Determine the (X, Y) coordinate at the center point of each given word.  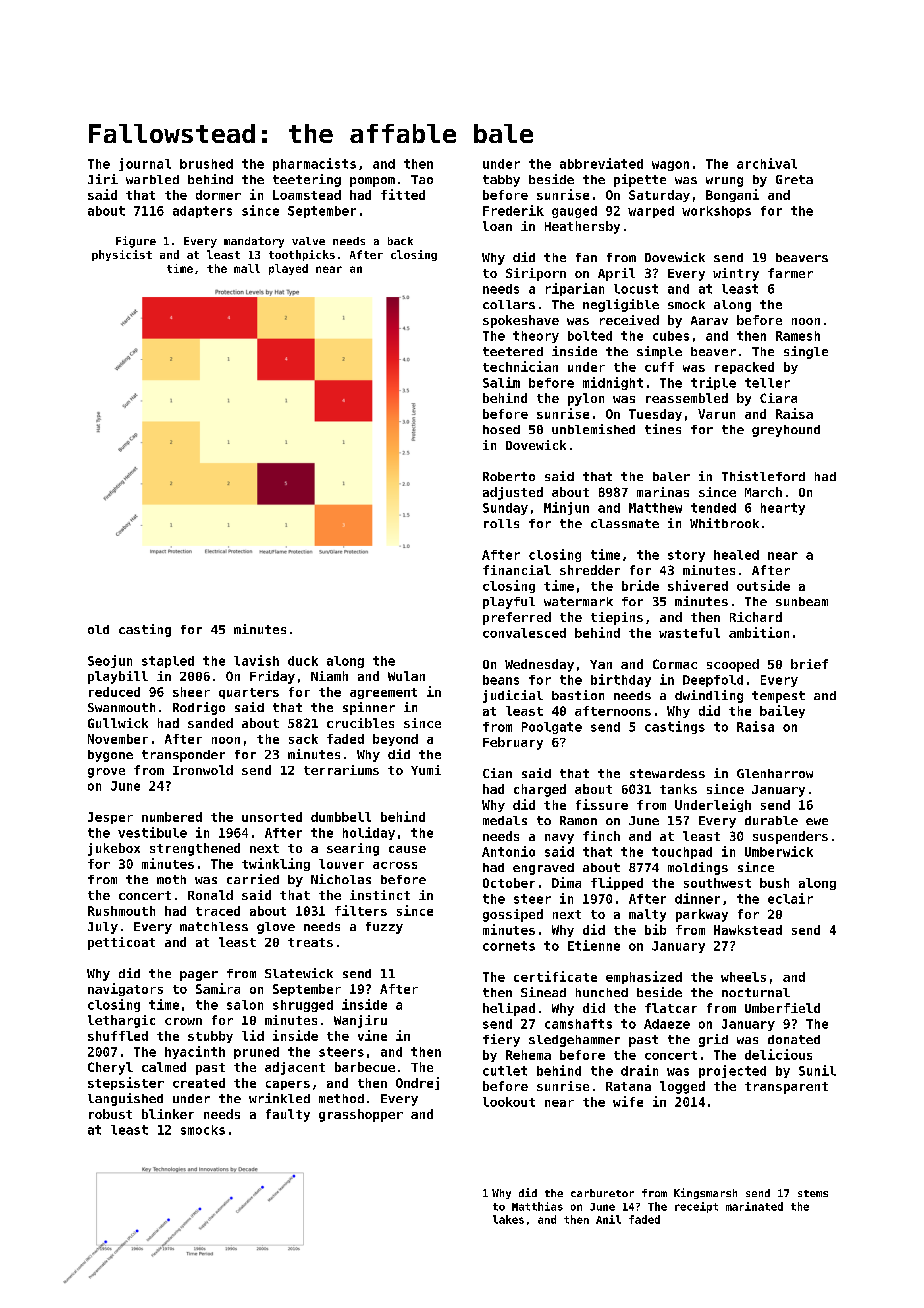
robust (110, 1114)
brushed (206, 164)
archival (767, 163)
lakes (508, 1219)
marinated (754, 1206)
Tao (422, 179)
